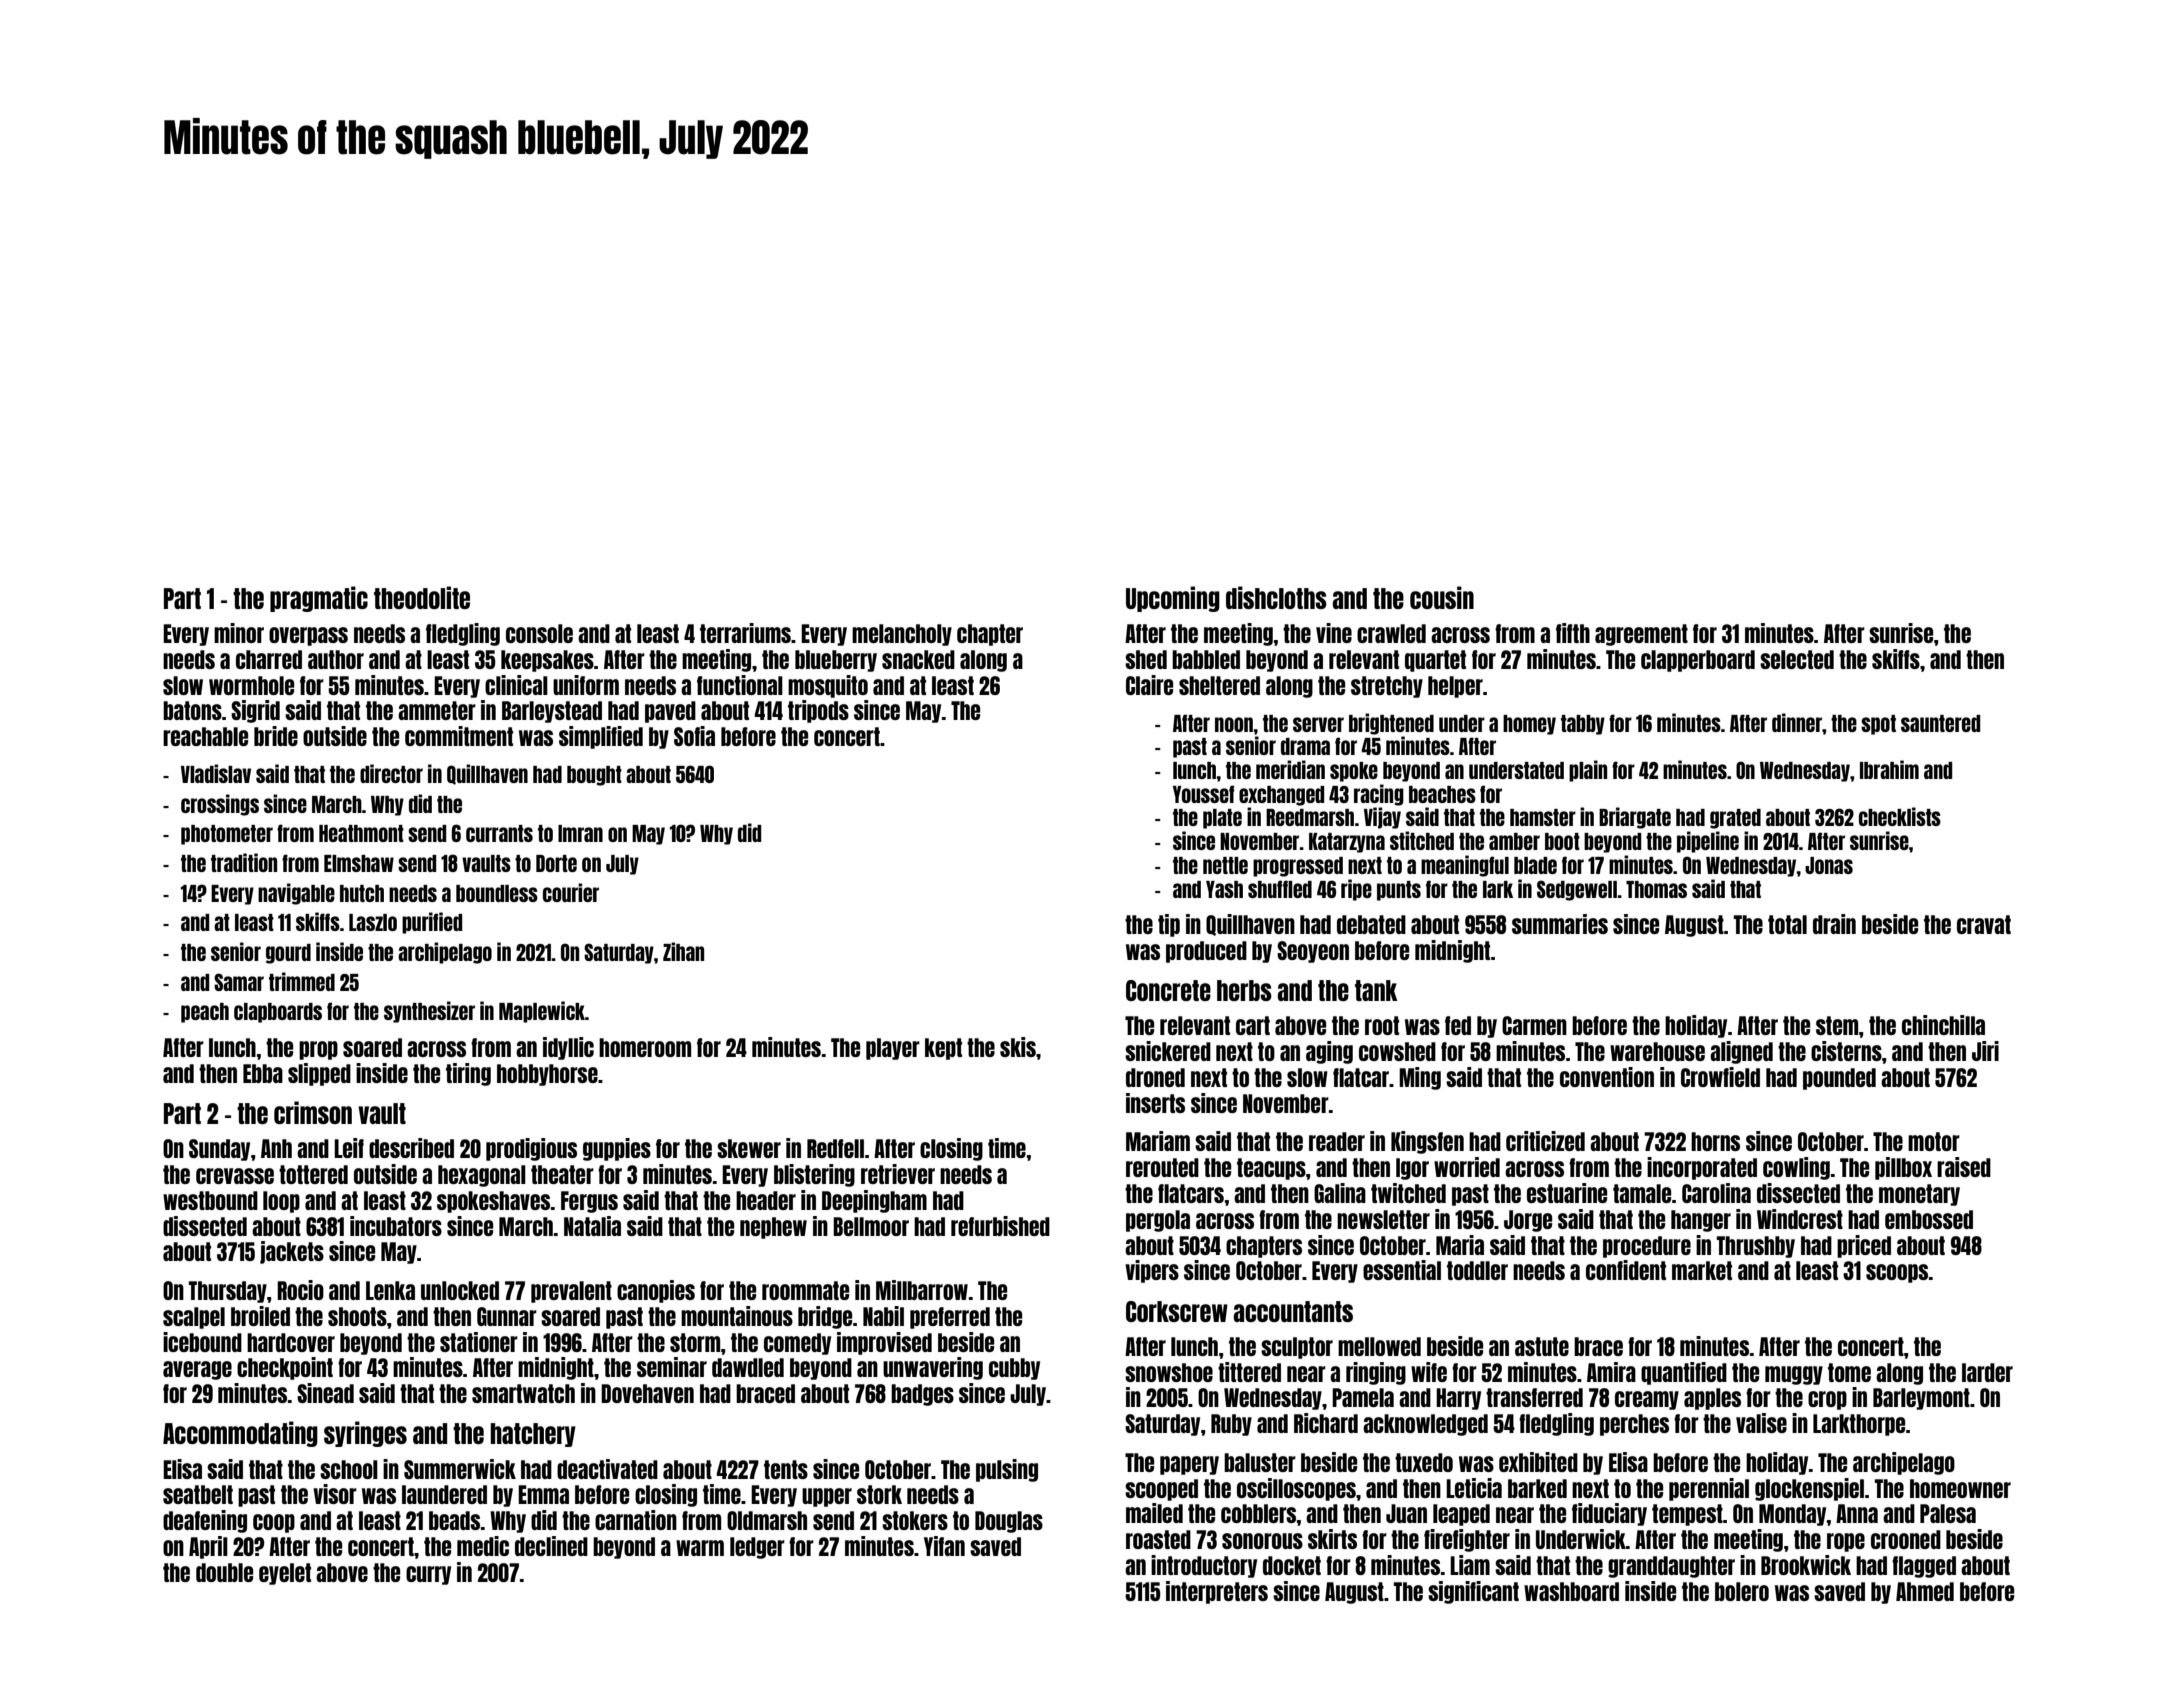 The width and height of the page is (2178, 1683). I want to click on prop, so click(318, 1050).
